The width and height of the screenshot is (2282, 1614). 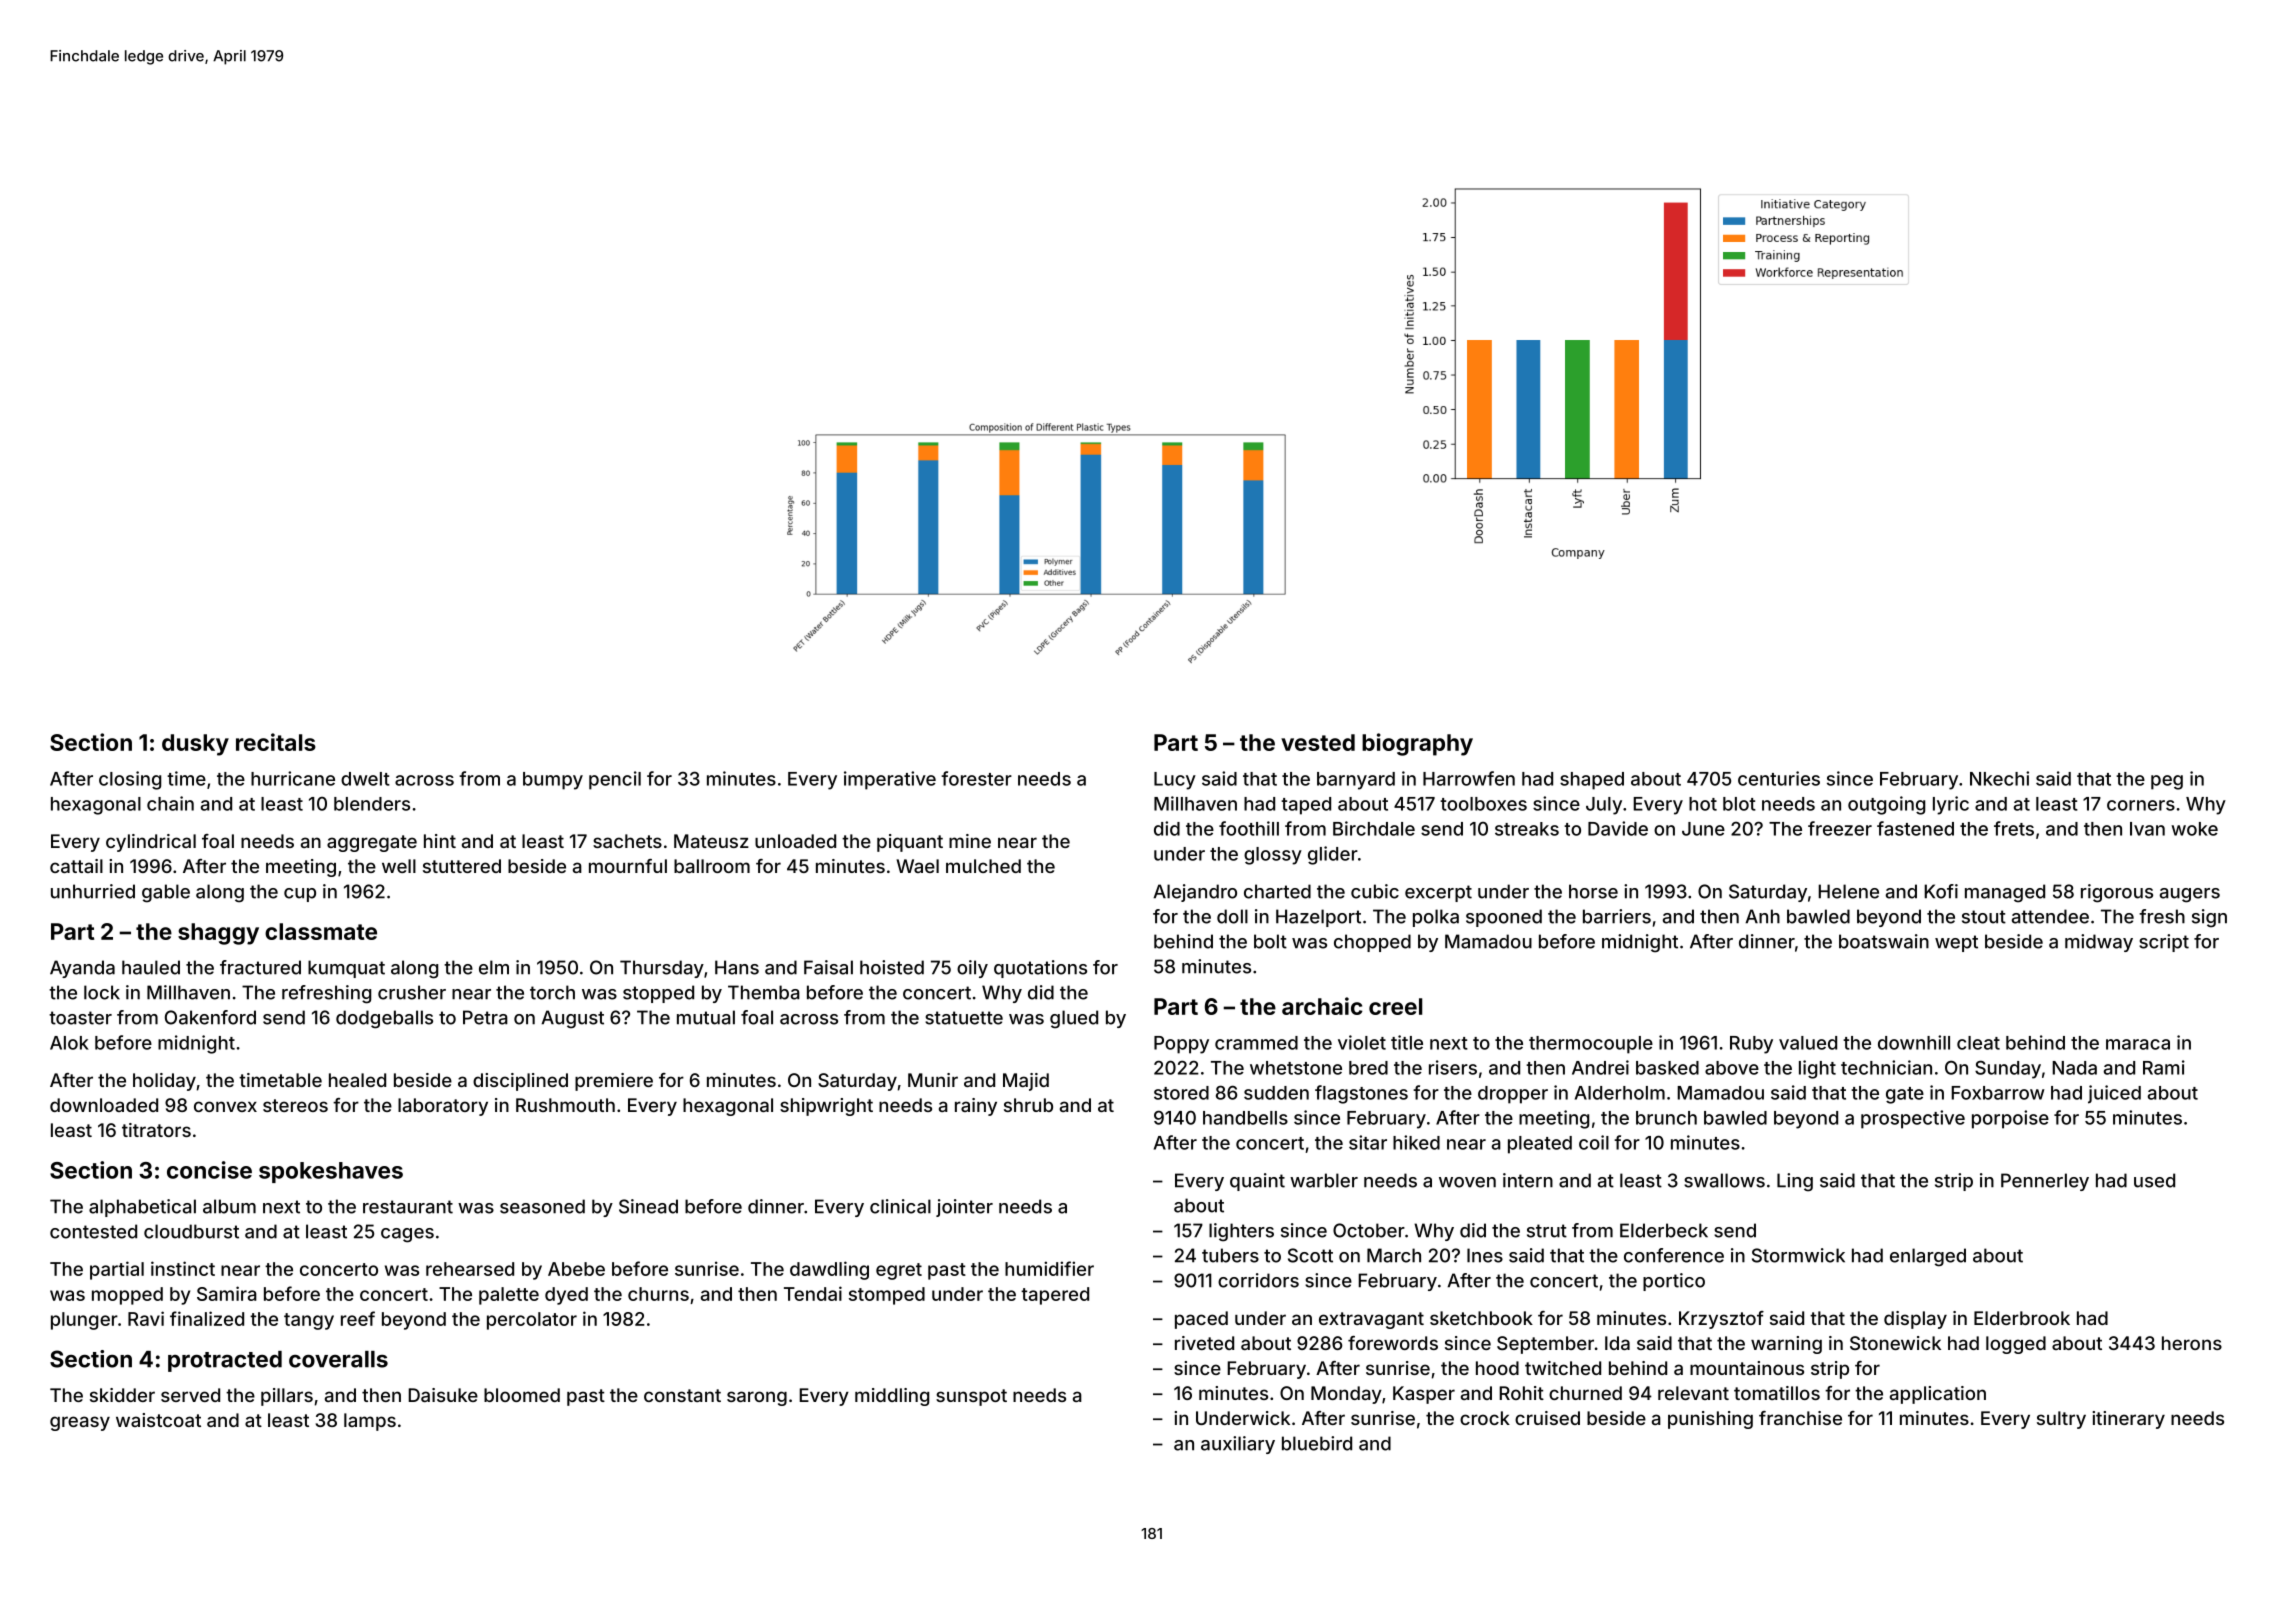 What do you see at coordinates (887, 1296) in the screenshot?
I see `stomped` at bounding box center [887, 1296].
